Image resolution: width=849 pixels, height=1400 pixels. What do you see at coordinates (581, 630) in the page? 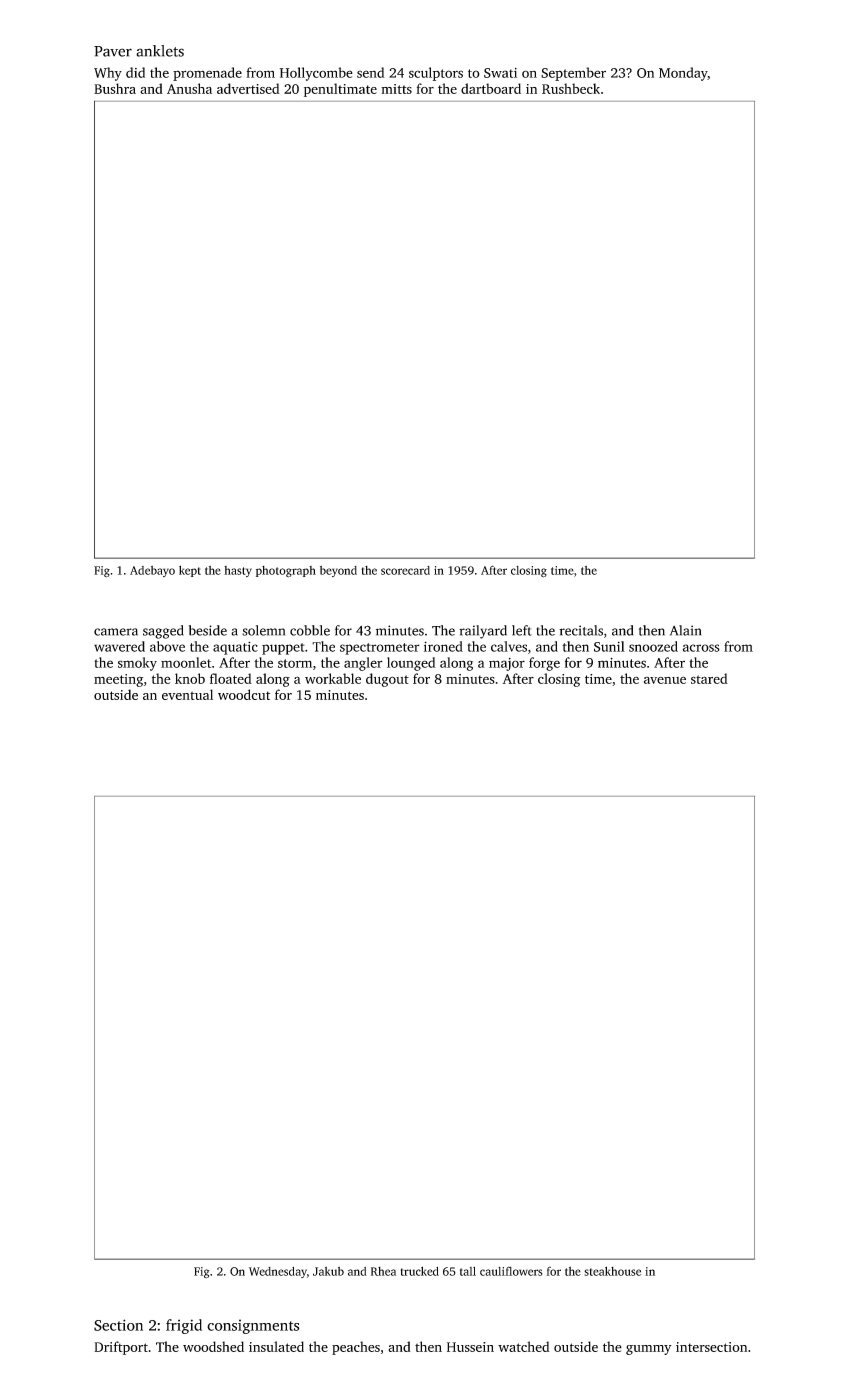
I see `recitals` at bounding box center [581, 630].
